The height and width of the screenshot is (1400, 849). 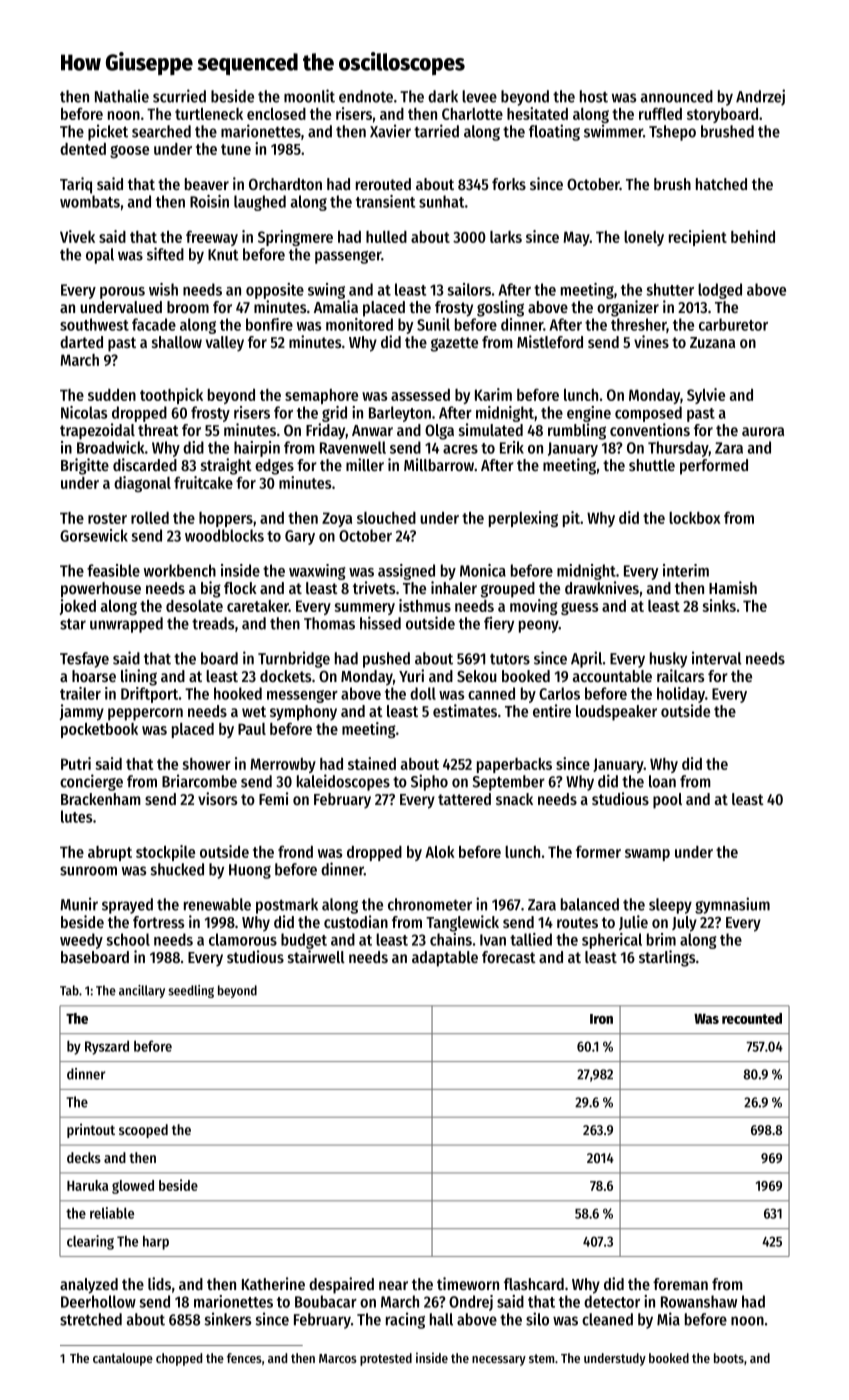 I want to click on levee, so click(x=479, y=96).
